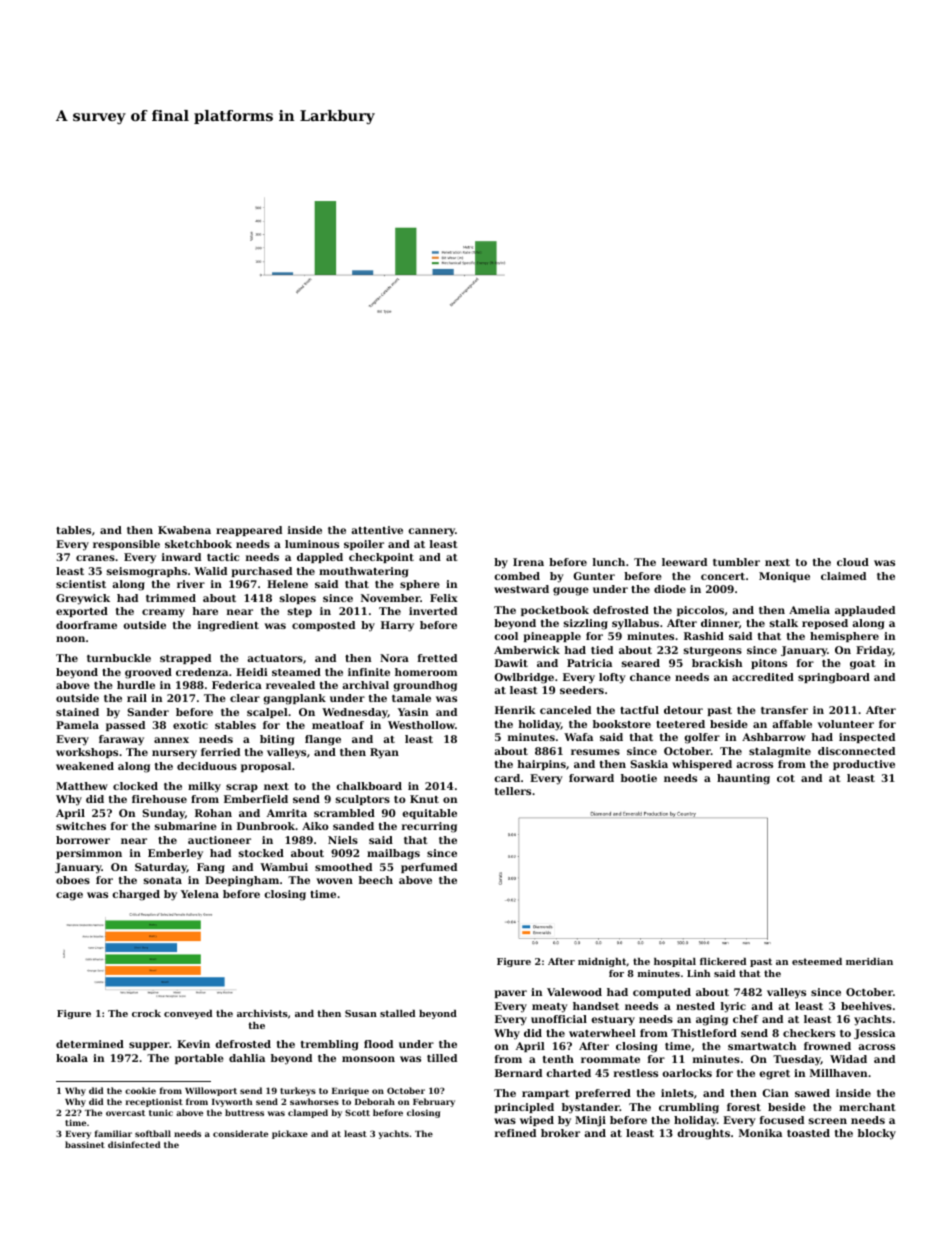 The height and width of the image is (1233, 952). What do you see at coordinates (743, 779) in the image?
I see `haunting` at bounding box center [743, 779].
